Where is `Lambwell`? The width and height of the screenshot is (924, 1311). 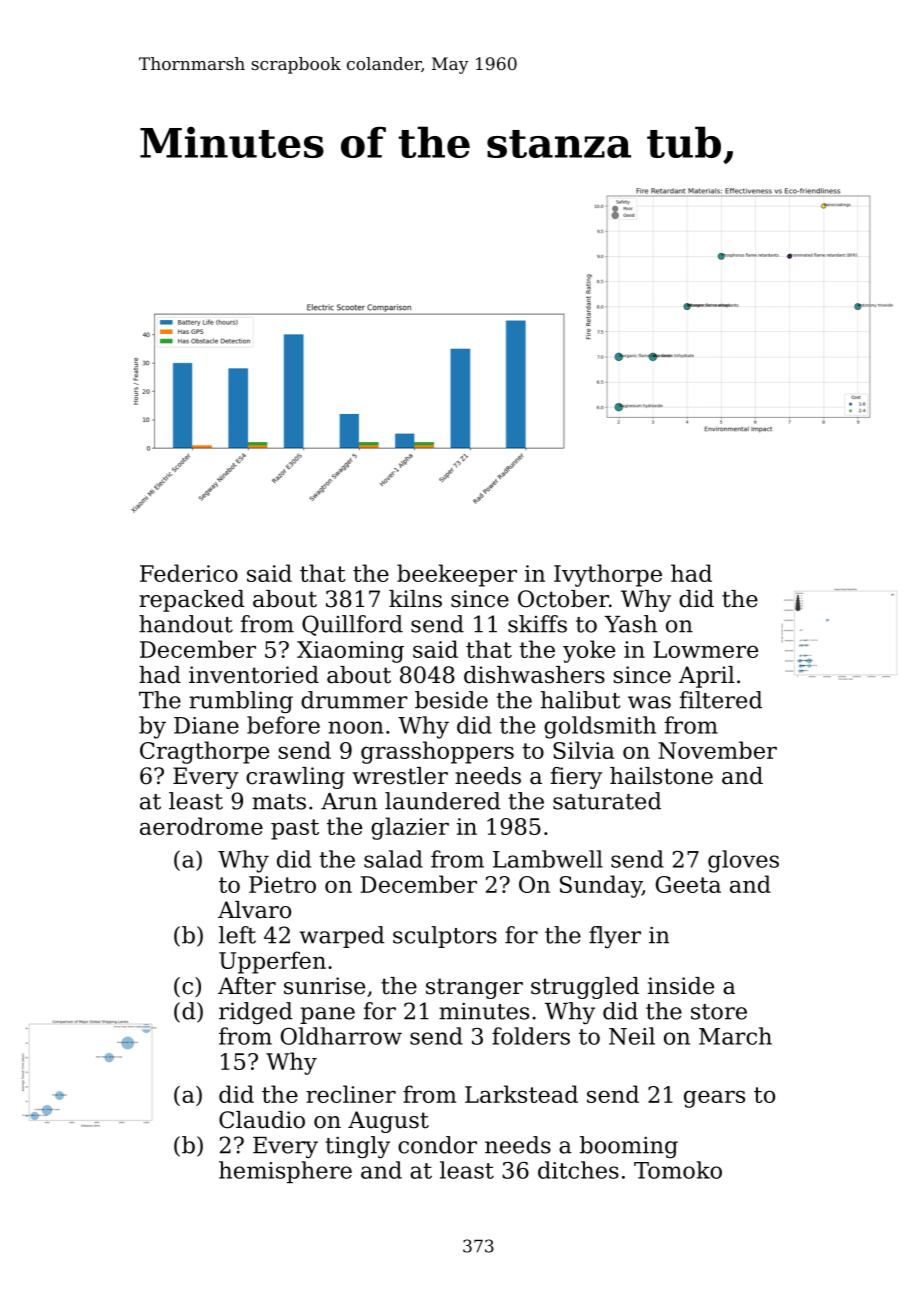 Lambwell is located at coordinates (548, 859).
